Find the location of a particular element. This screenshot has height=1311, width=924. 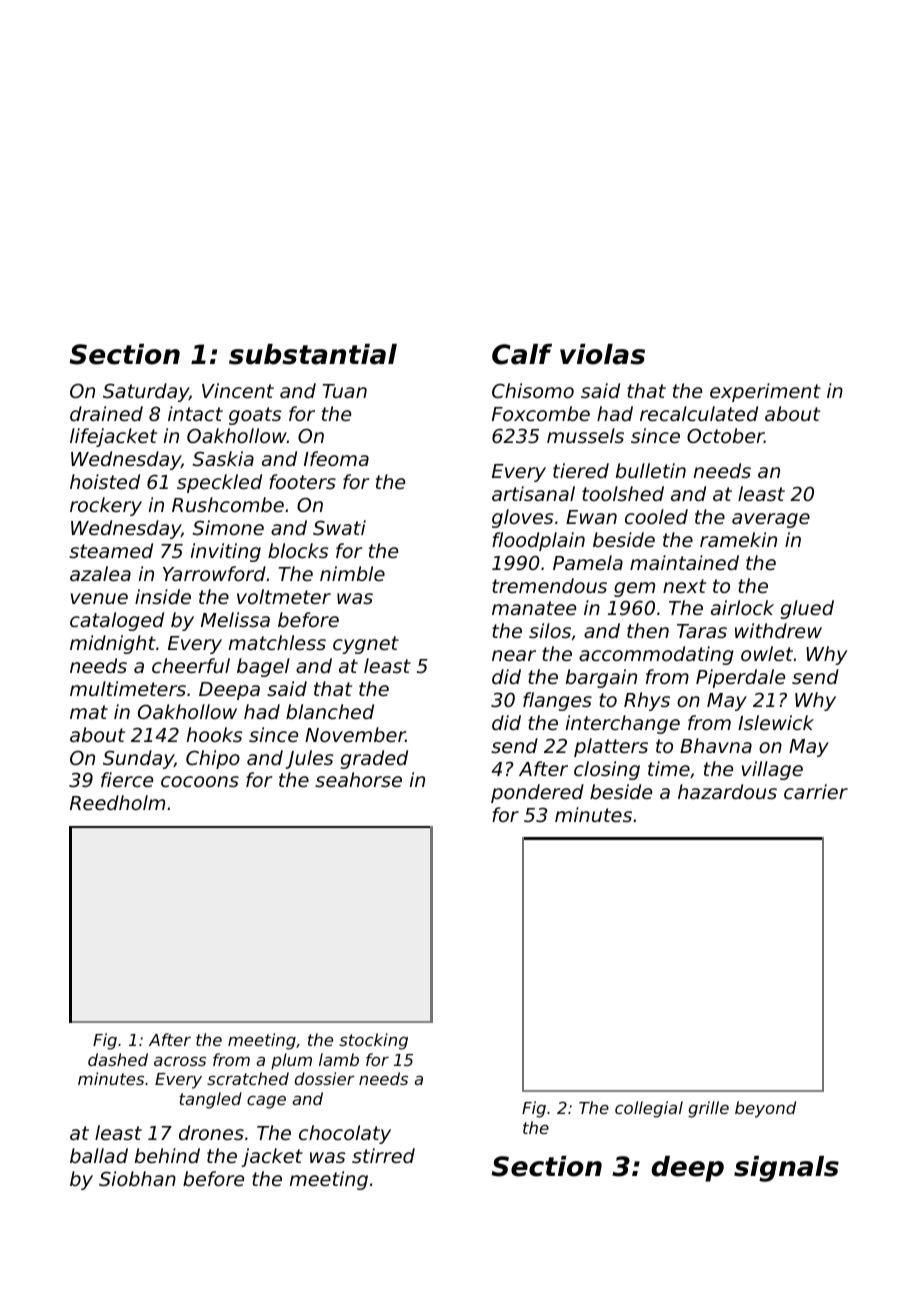

Calf is located at coordinates (522, 354).
